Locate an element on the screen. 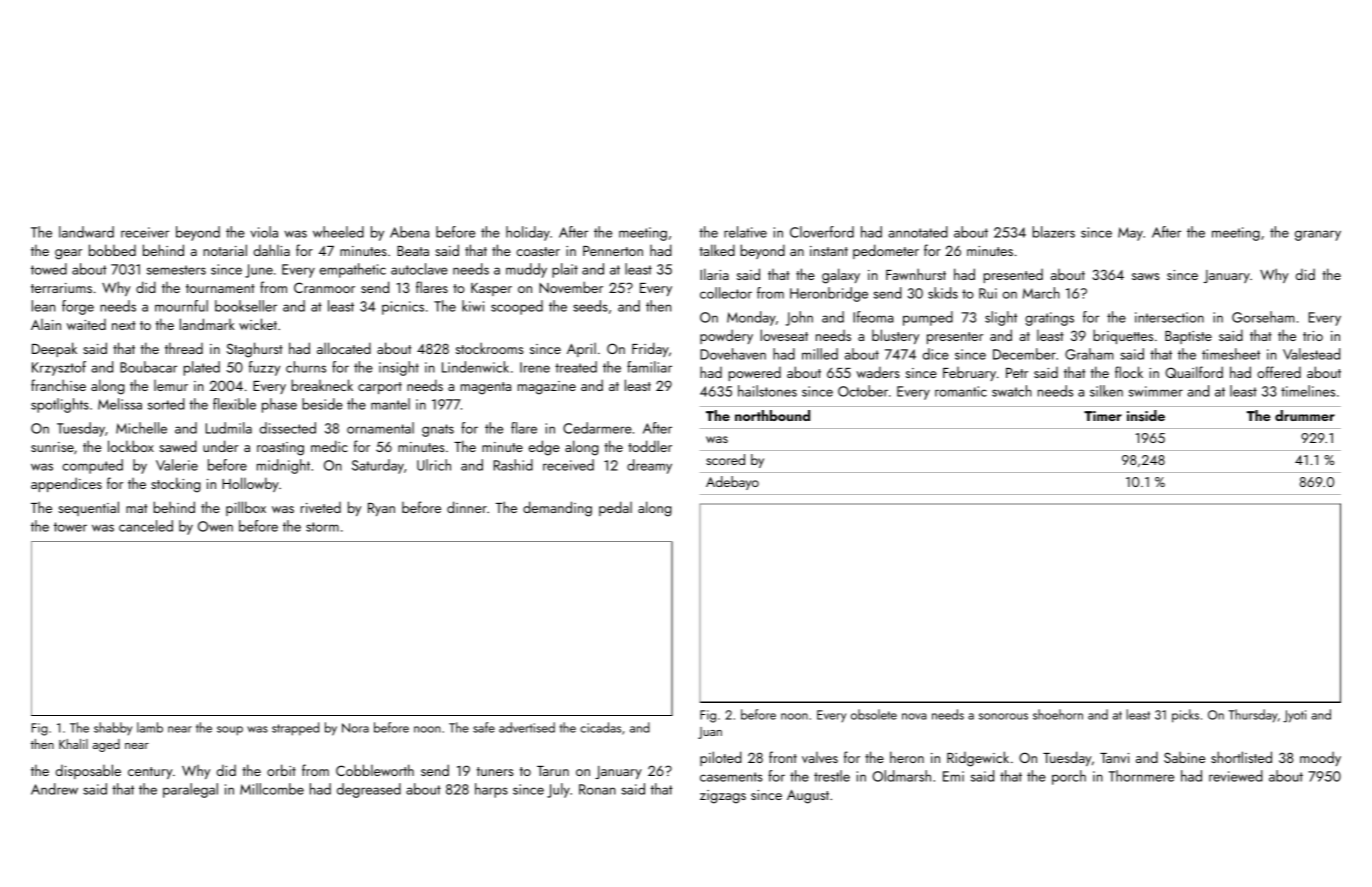 This screenshot has height=887, width=1372. shabby is located at coordinates (113, 729).
